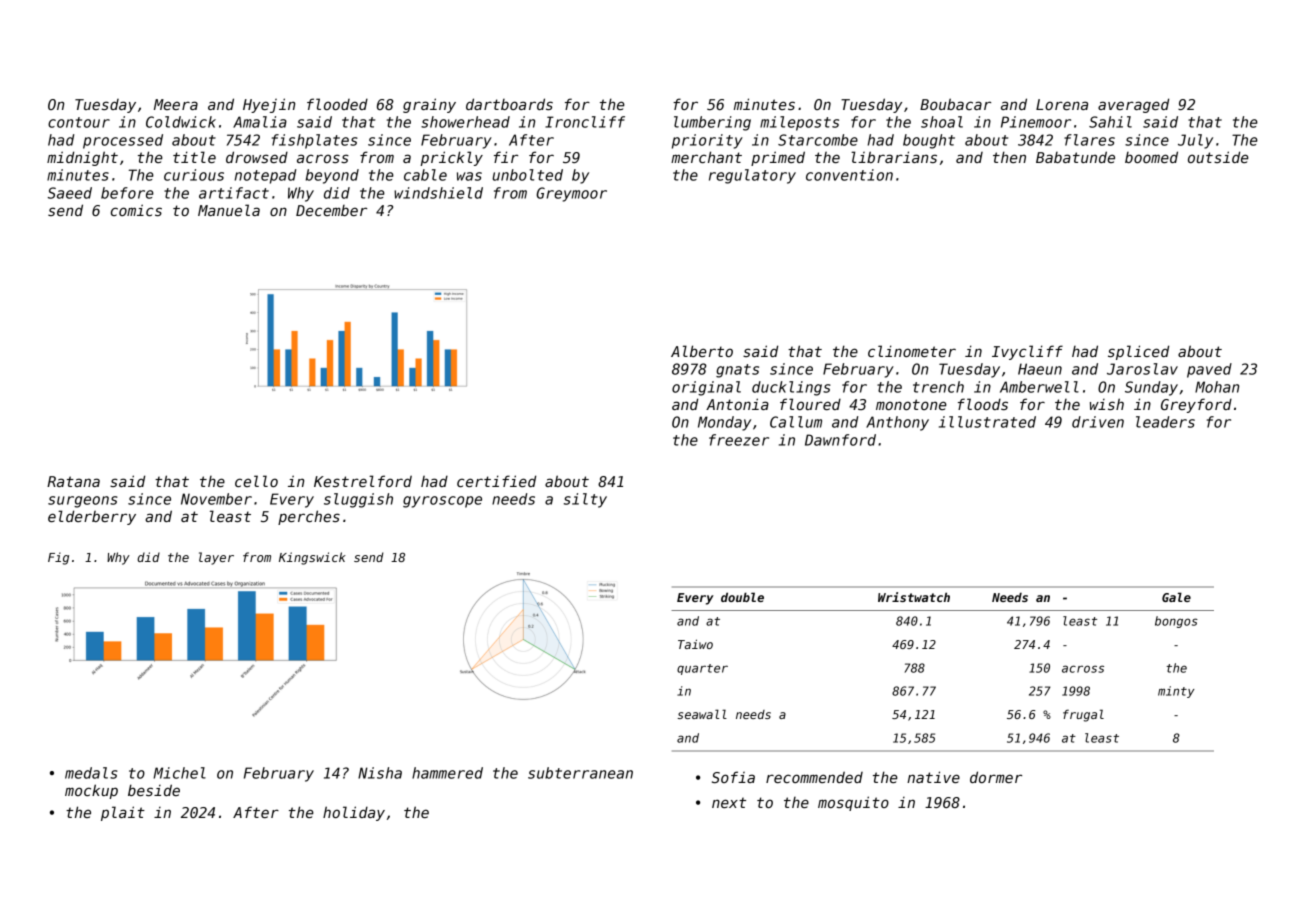  I want to click on holiday, so click(354, 813).
